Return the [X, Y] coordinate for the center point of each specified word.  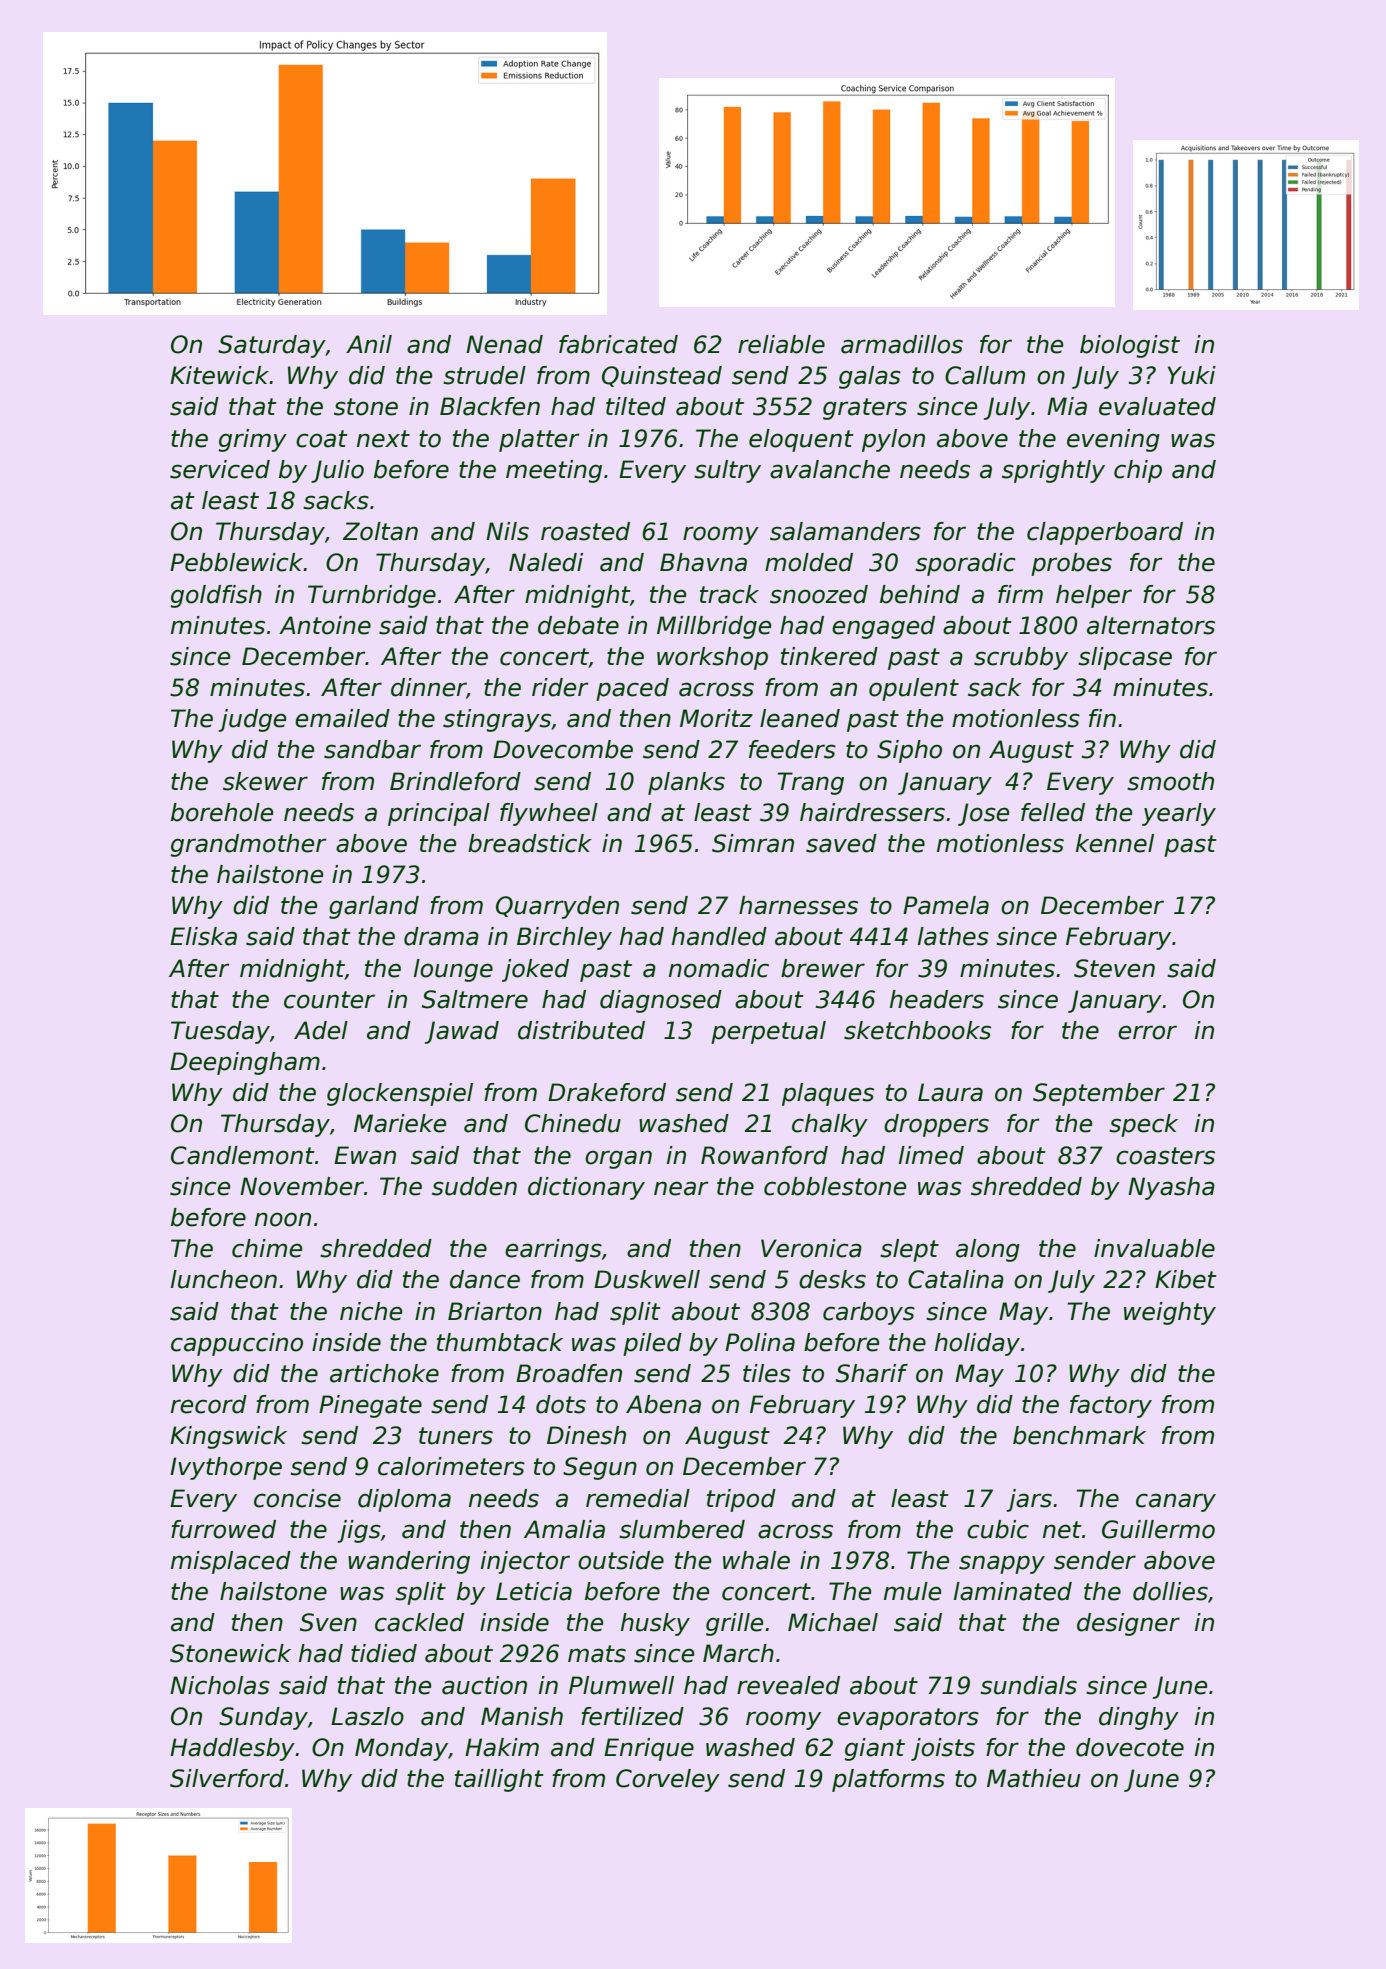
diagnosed [661, 1001]
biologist [1130, 346]
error [1147, 1032]
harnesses [798, 905]
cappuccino [237, 1344]
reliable [781, 344]
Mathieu [1033, 1778]
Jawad [462, 1032]
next [383, 439]
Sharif [872, 1373]
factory [1111, 1406]
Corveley [668, 1780]
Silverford [227, 1778]
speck [1143, 1125]
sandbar [372, 749]
